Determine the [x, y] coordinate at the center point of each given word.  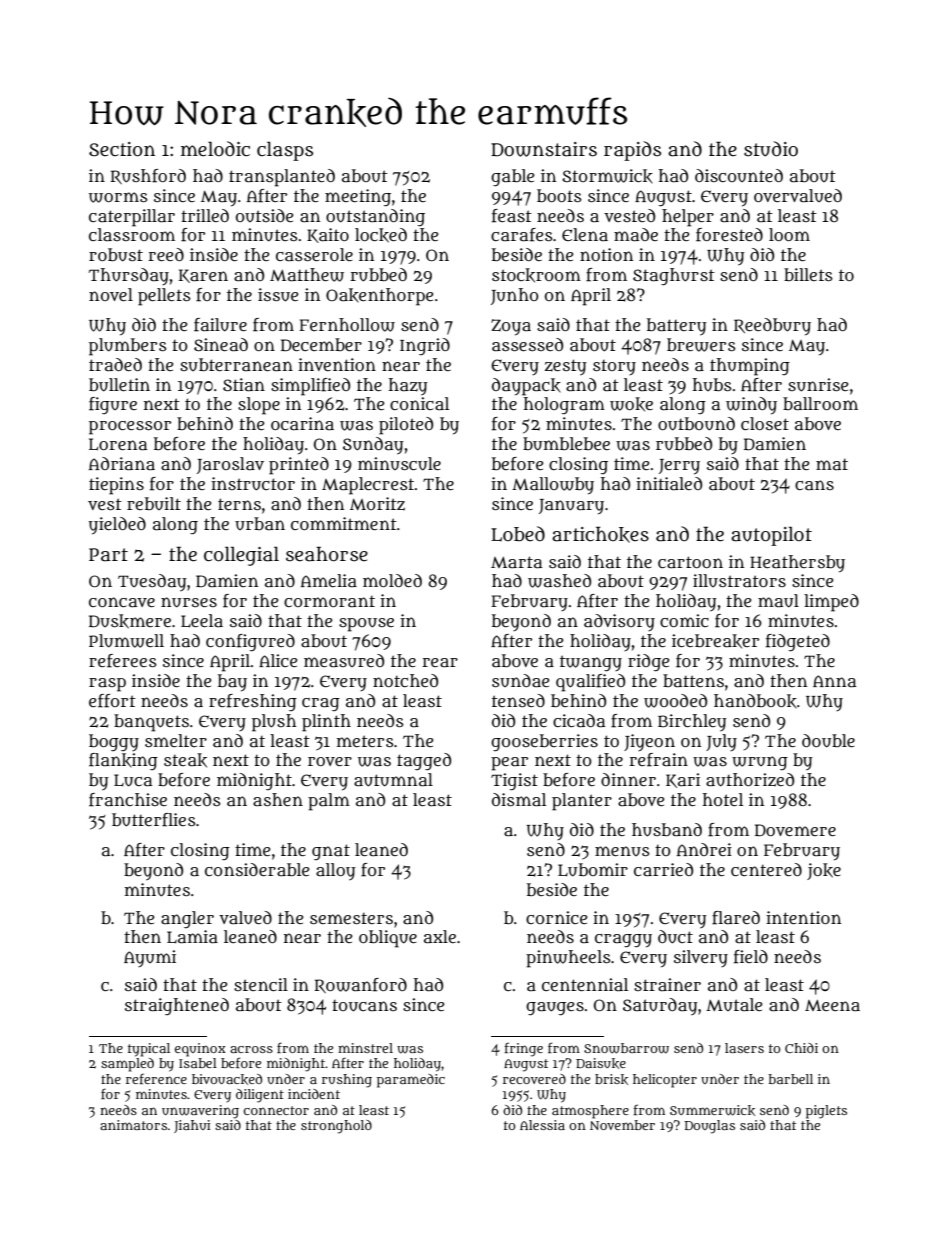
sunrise [818, 385]
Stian [244, 384]
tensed [518, 700]
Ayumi [150, 958]
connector [276, 1110]
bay [232, 683]
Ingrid [425, 346]
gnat [331, 852]
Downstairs [544, 149]
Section [122, 149]
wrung [760, 763]
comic [684, 620]
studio [771, 149]
